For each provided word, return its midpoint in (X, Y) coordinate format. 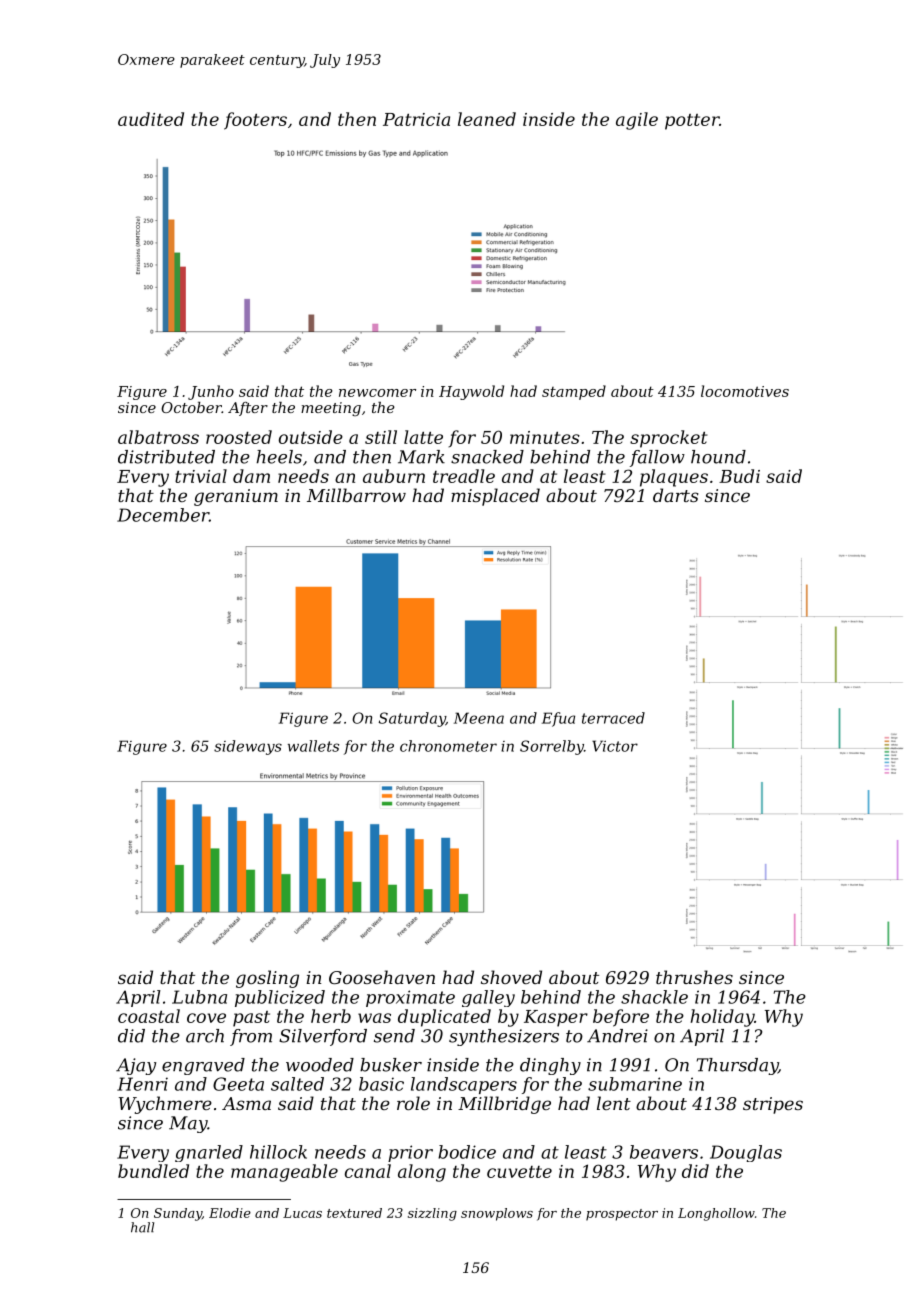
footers (255, 121)
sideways (248, 747)
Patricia (416, 119)
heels (279, 457)
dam (251, 476)
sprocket (669, 439)
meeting (331, 409)
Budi (739, 476)
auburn (394, 476)
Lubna (199, 997)
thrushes (694, 977)
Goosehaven (382, 977)
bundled (153, 1171)
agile (637, 121)
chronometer (448, 746)
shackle (654, 997)
